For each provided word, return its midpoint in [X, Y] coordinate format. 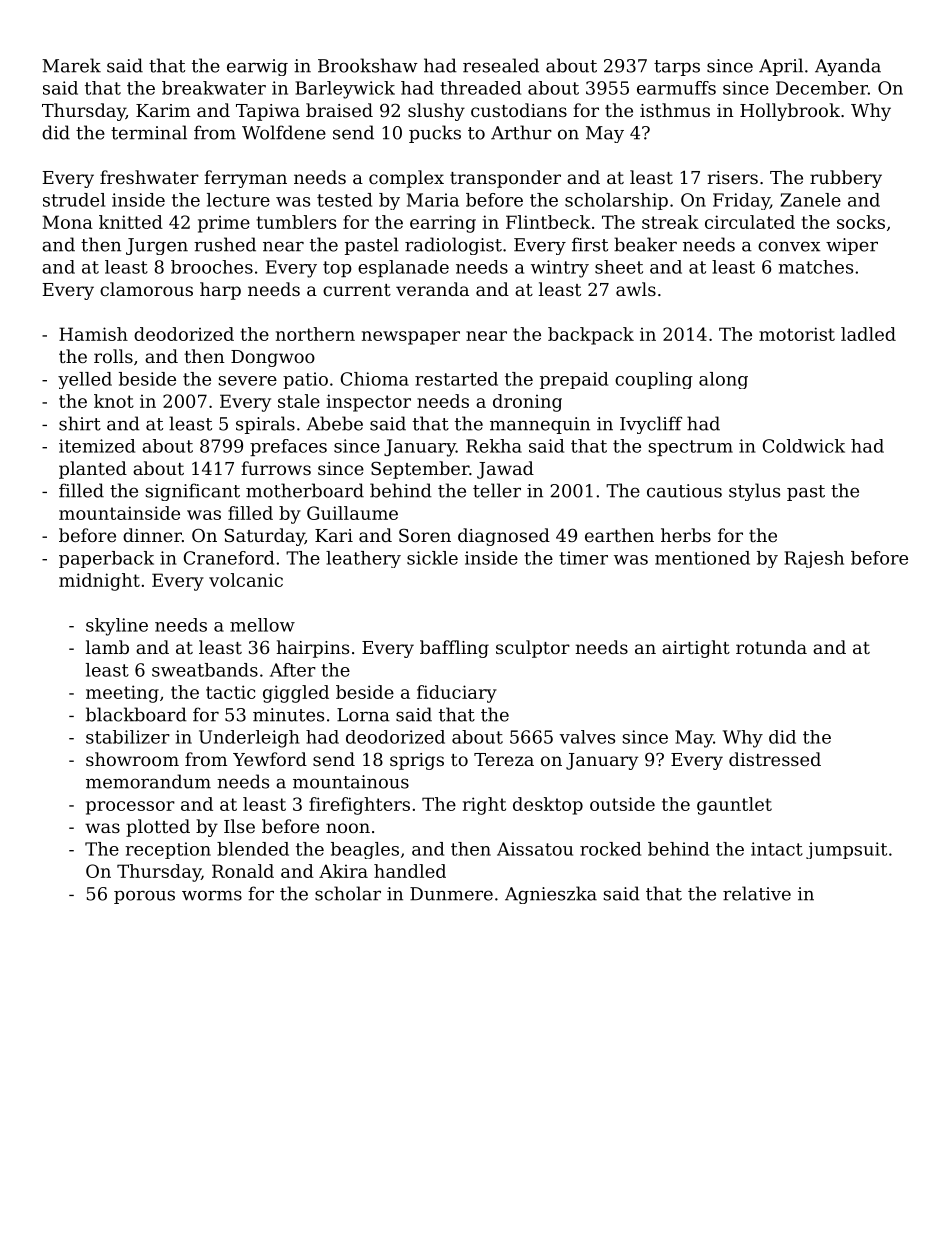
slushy [436, 112]
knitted [131, 222]
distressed [775, 759]
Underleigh [249, 739]
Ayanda [848, 67]
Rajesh [814, 559]
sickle [432, 558]
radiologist [453, 246]
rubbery [846, 179]
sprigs [417, 761]
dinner [152, 535]
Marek [71, 65]
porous [144, 897]
